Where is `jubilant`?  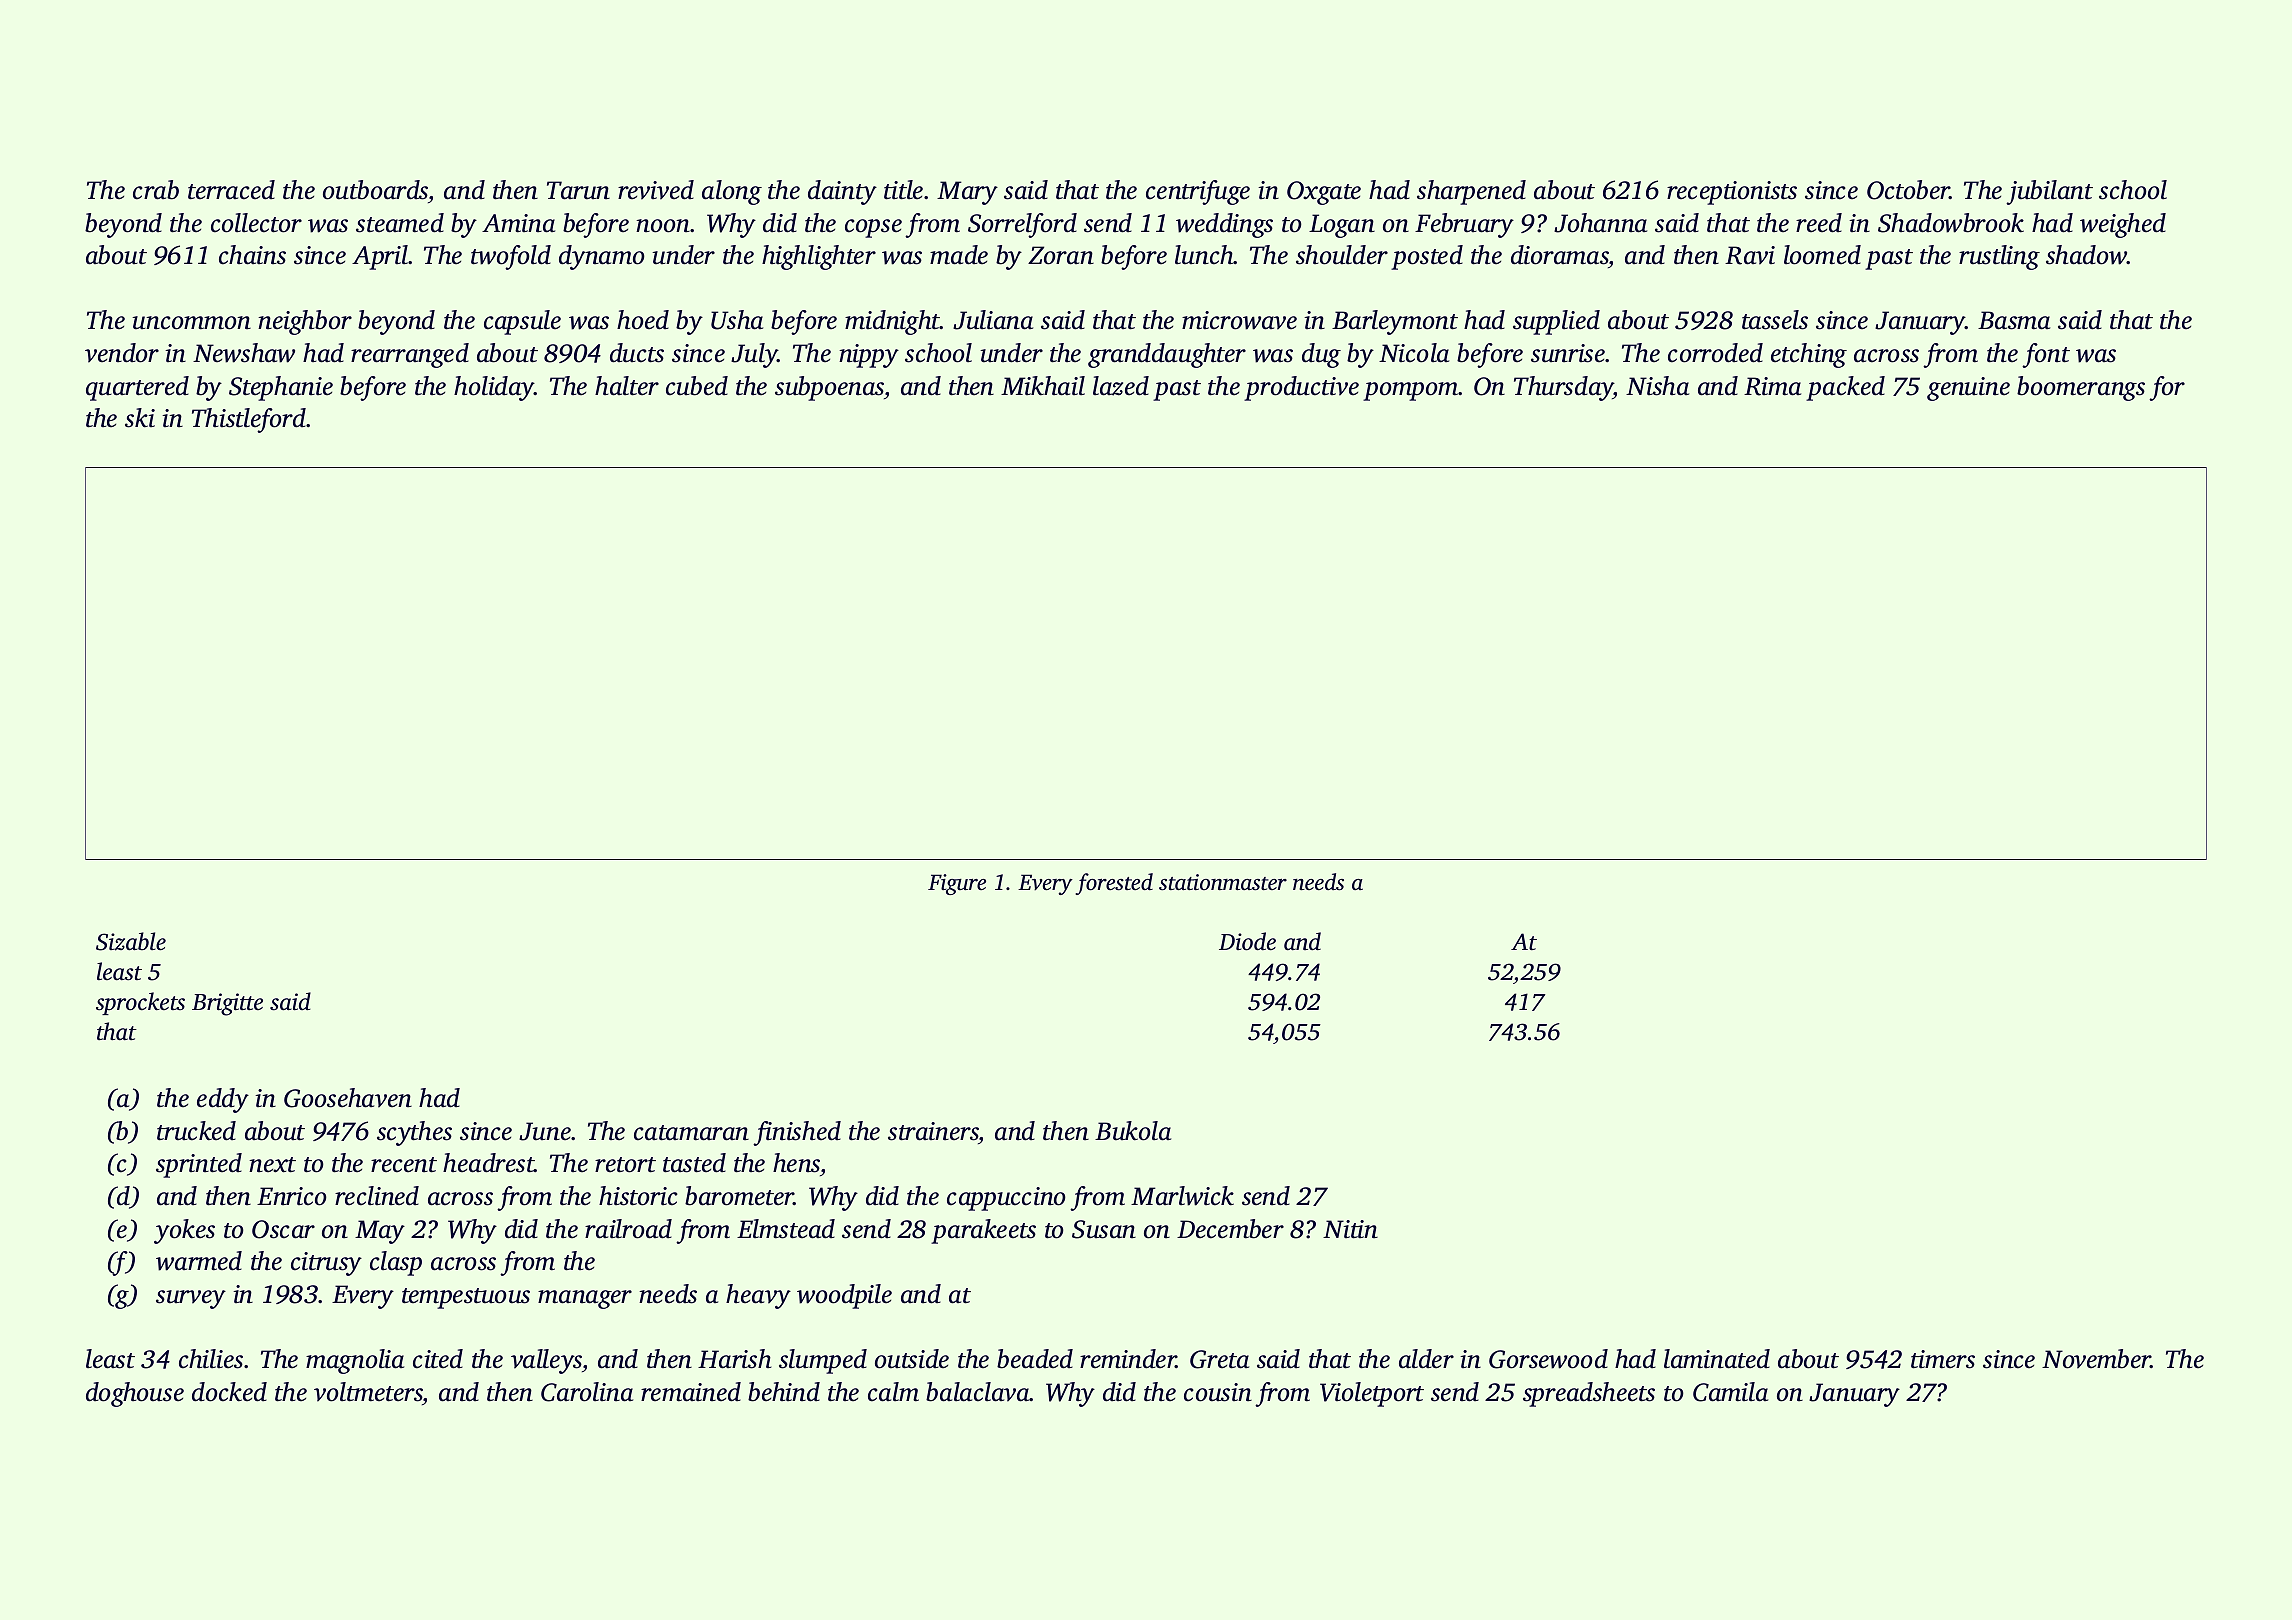
jubilant is located at coordinates (2049, 192).
